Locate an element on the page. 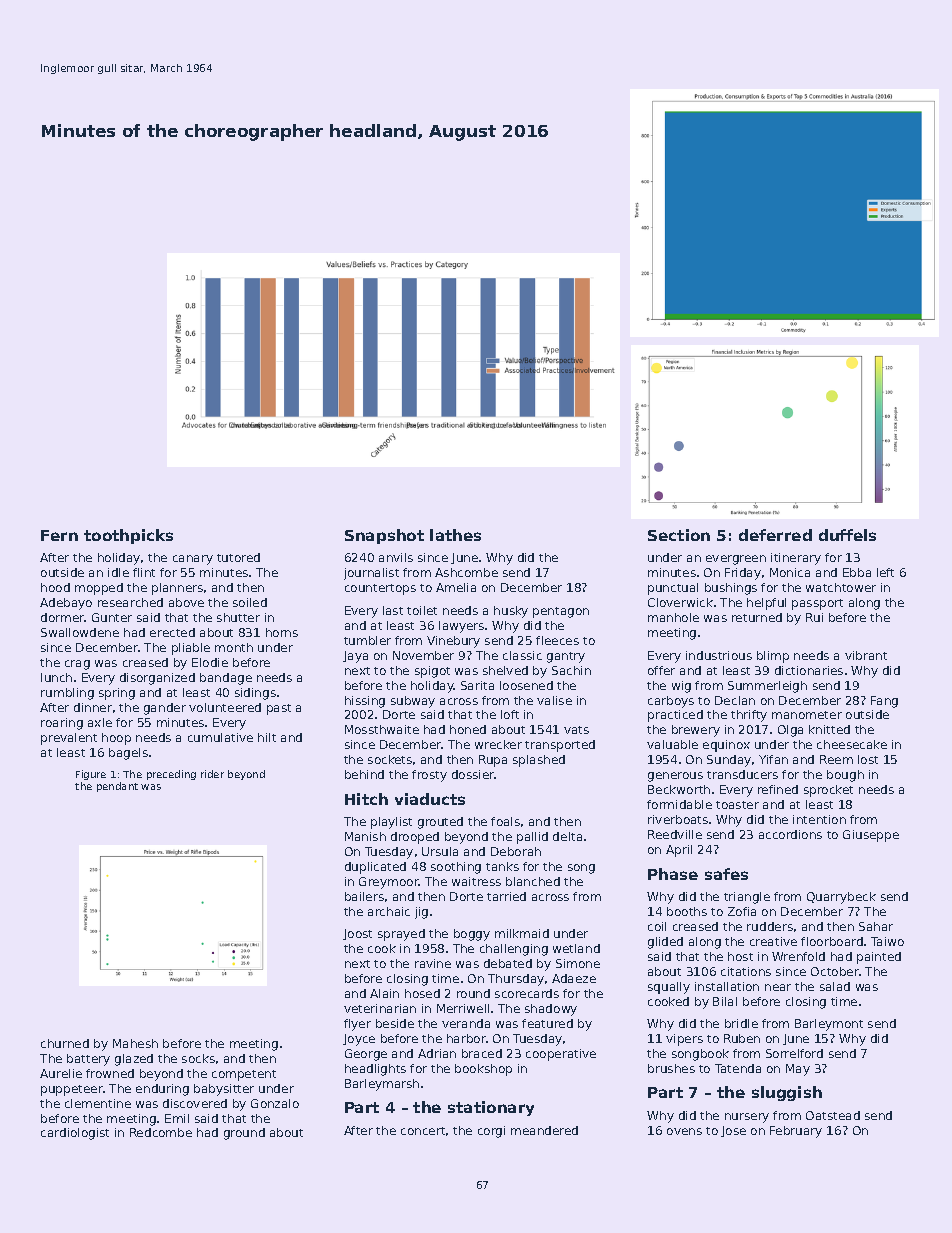  Figure is located at coordinates (91, 775).
